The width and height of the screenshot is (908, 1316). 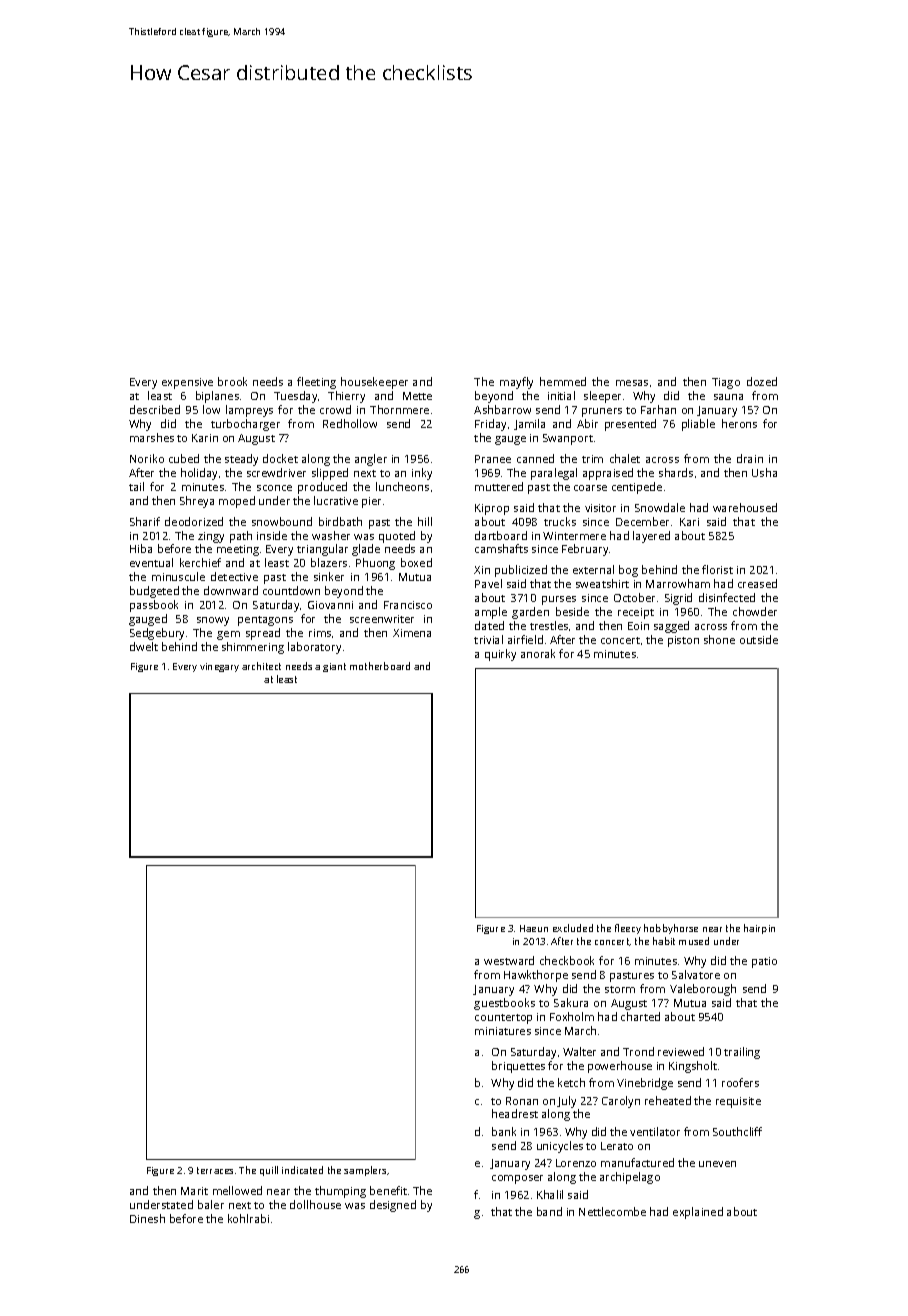 I want to click on motherboard, so click(x=380, y=666).
